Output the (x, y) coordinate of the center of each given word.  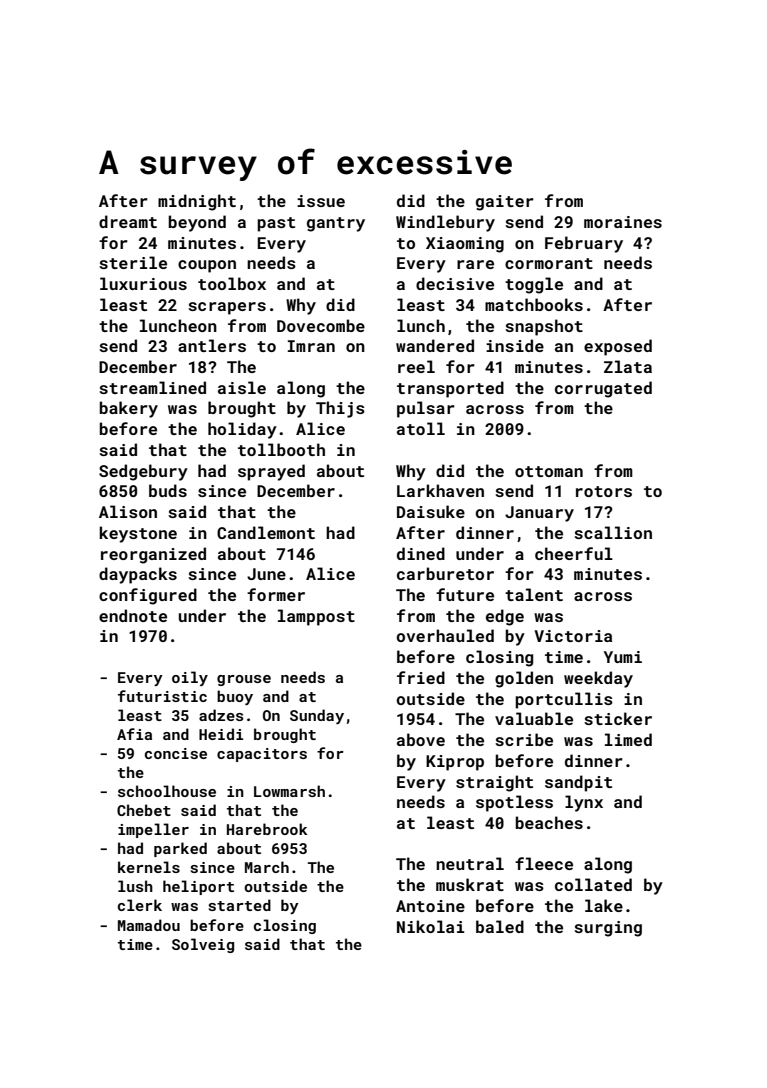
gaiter (505, 203)
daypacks (138, 575)
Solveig (203, 945)
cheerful (574, 553)
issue (321, 201)
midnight (197, 202)
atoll (421, 428)
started (240, 905)
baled (500, 926)
